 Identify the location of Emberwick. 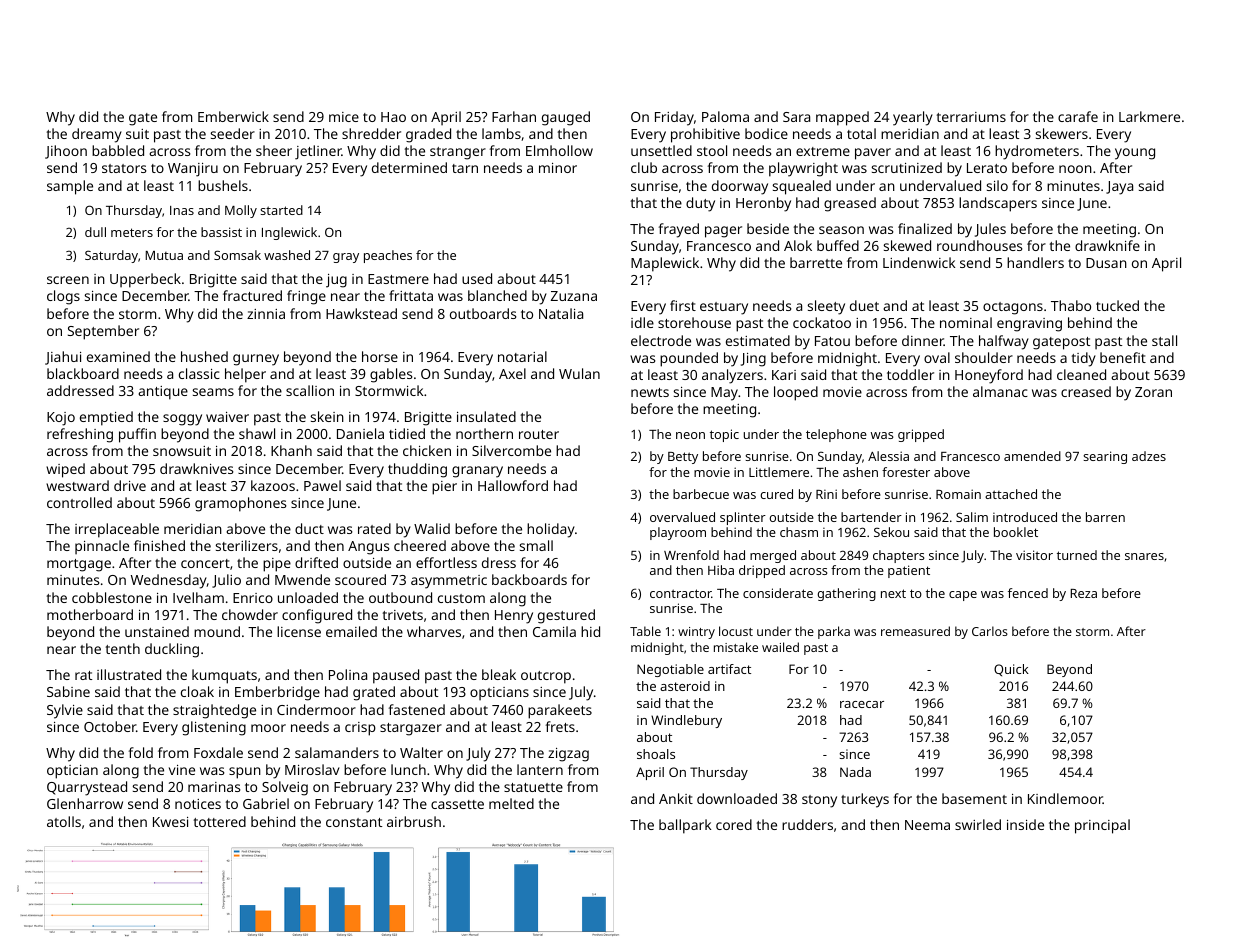
(233, 116).
